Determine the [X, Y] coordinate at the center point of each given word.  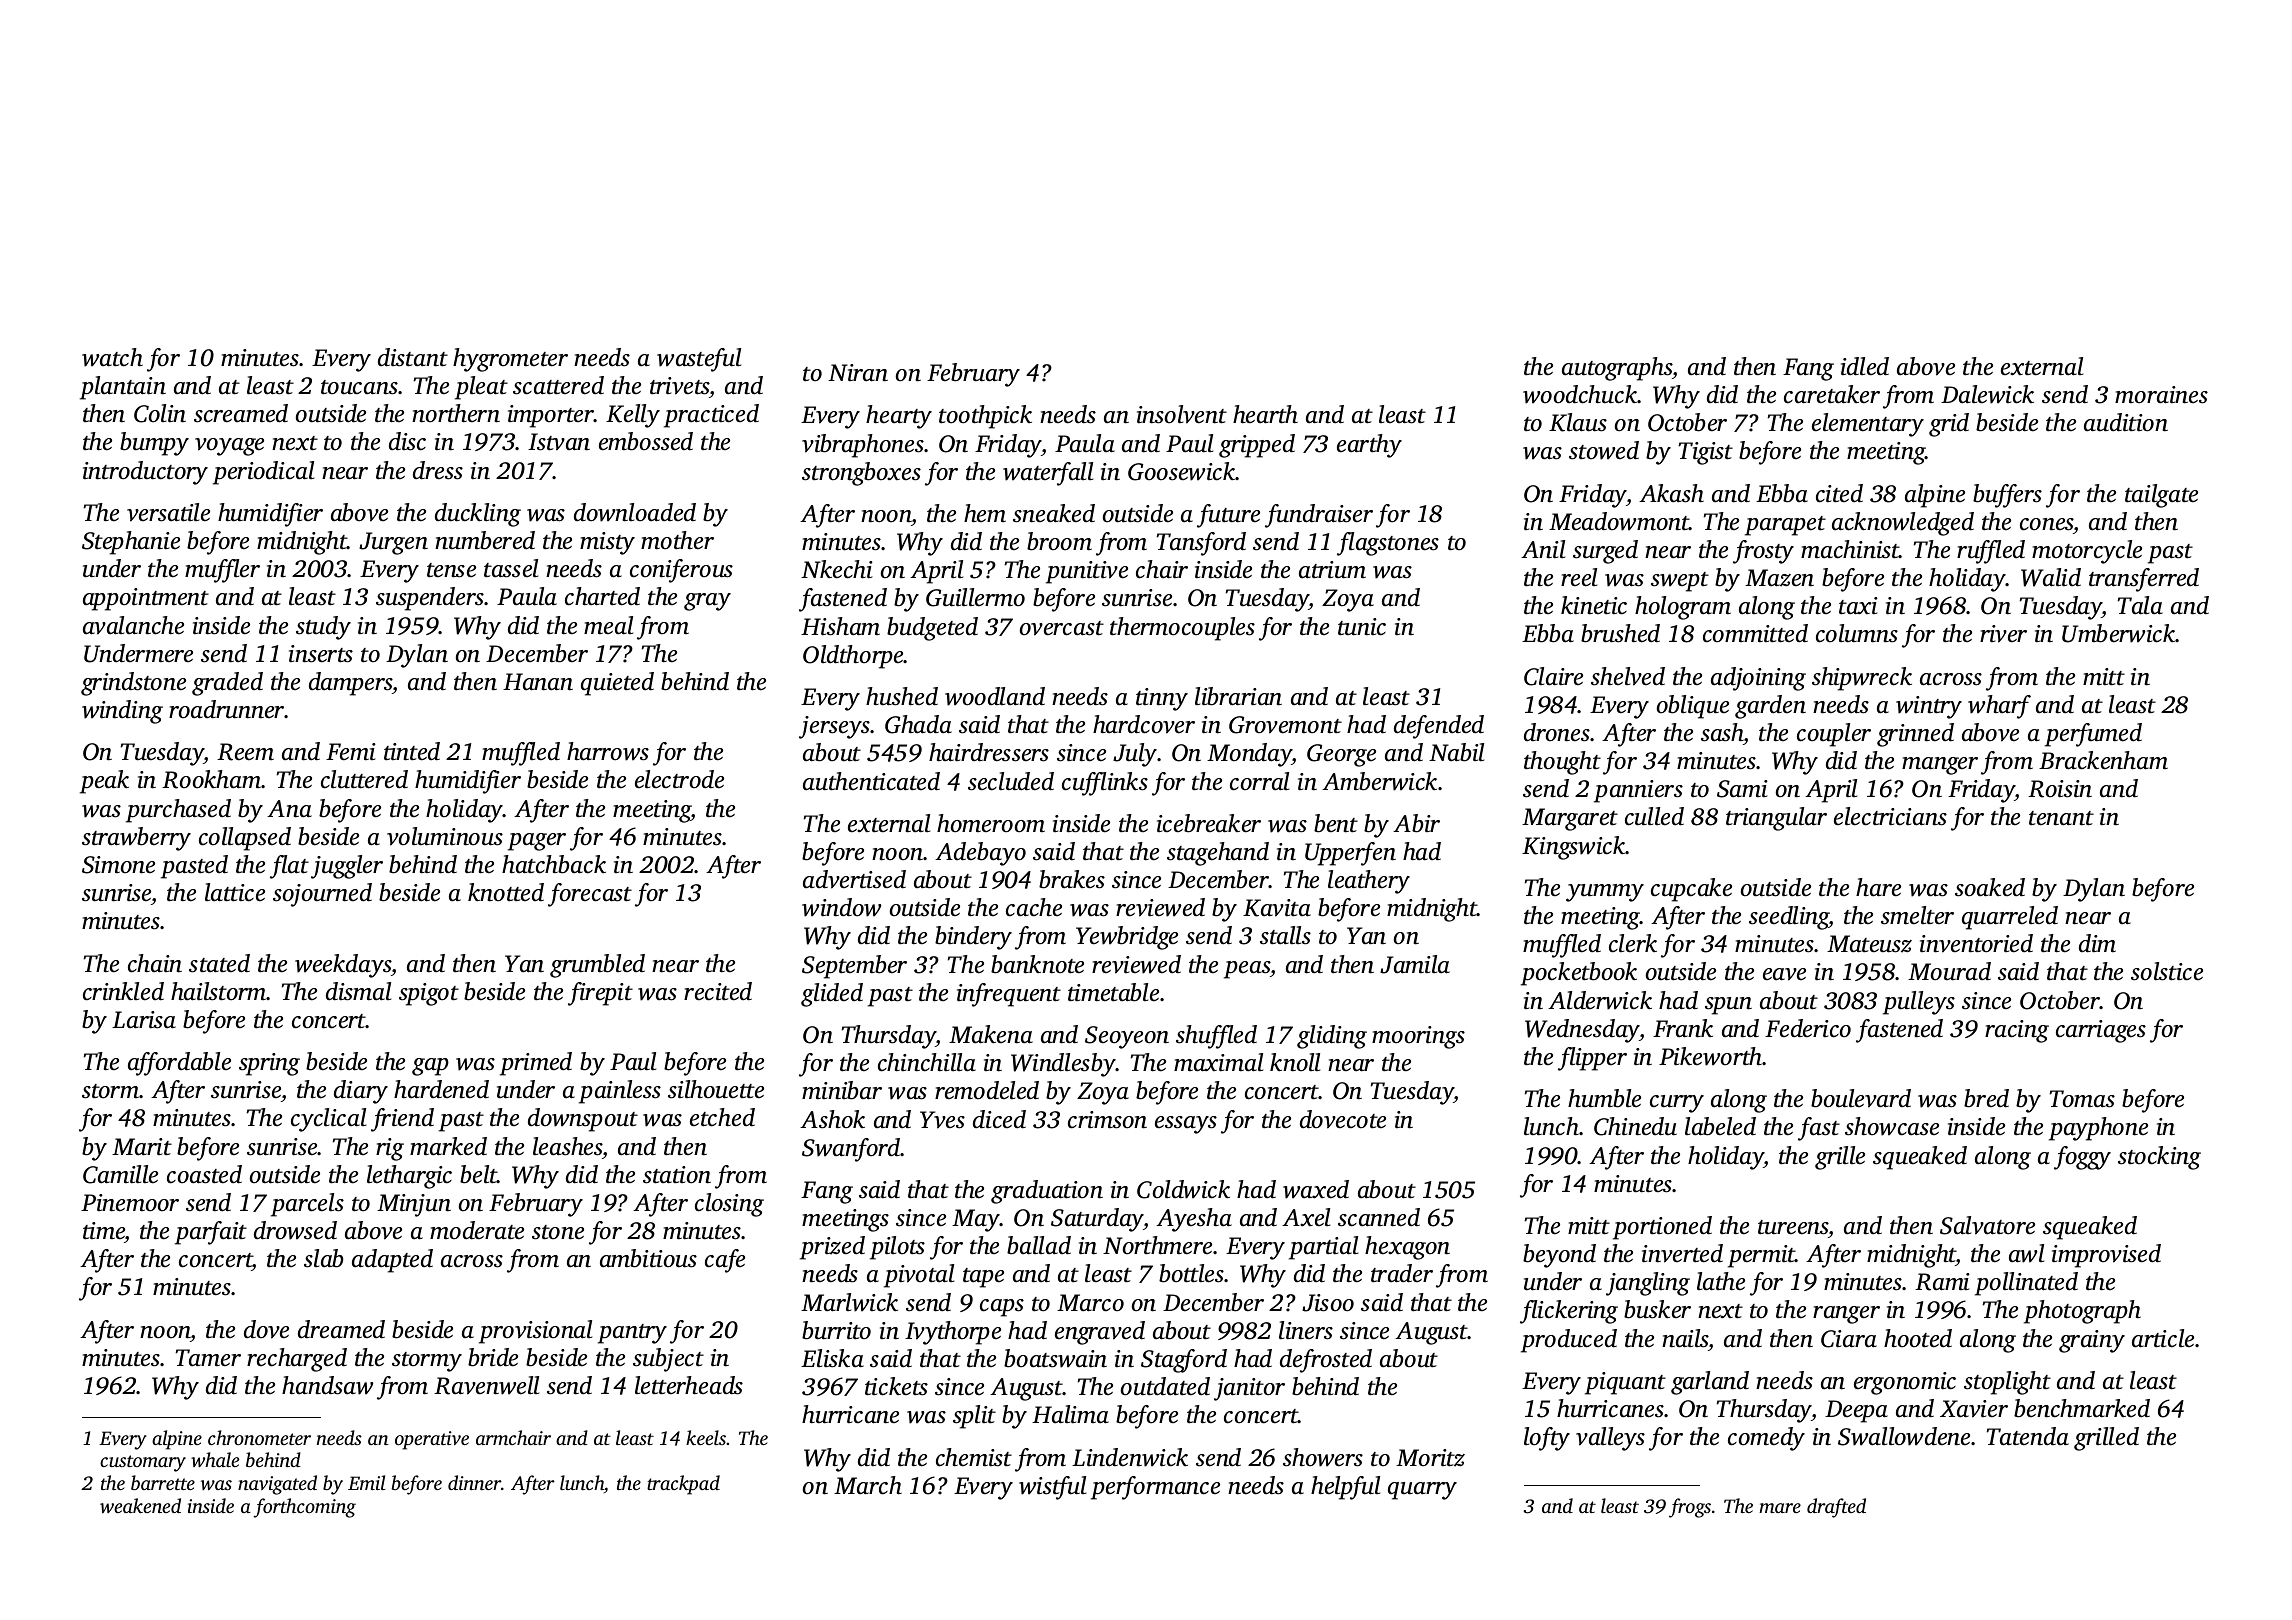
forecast [590, 895]
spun [1728, 1006]
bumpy [154, 444]
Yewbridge [1127, 938]
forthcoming [304, 1508]
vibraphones [863, 446]
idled [1865, 366]
